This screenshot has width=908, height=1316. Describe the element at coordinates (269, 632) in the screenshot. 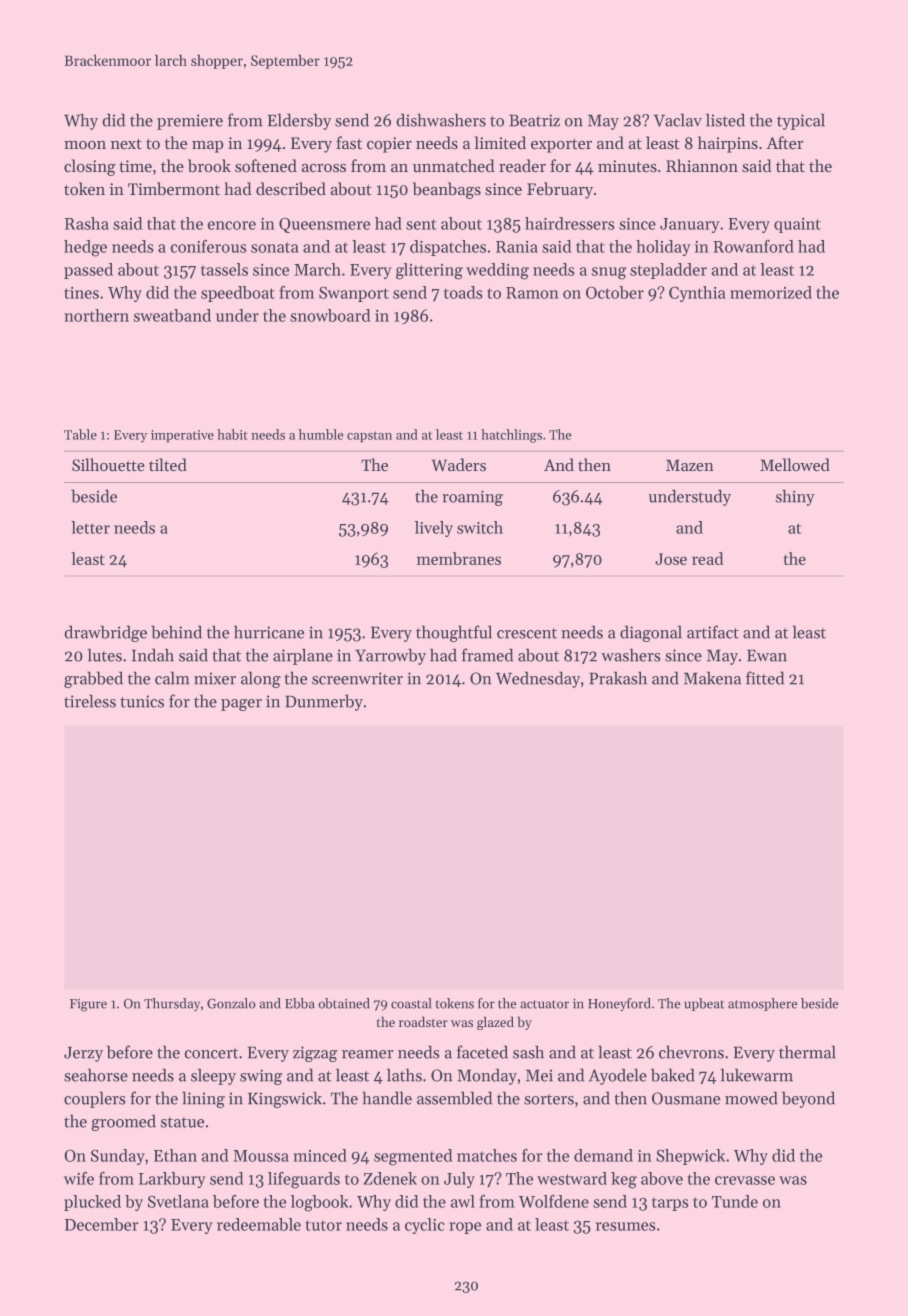

I see `hurricane` at that location.
